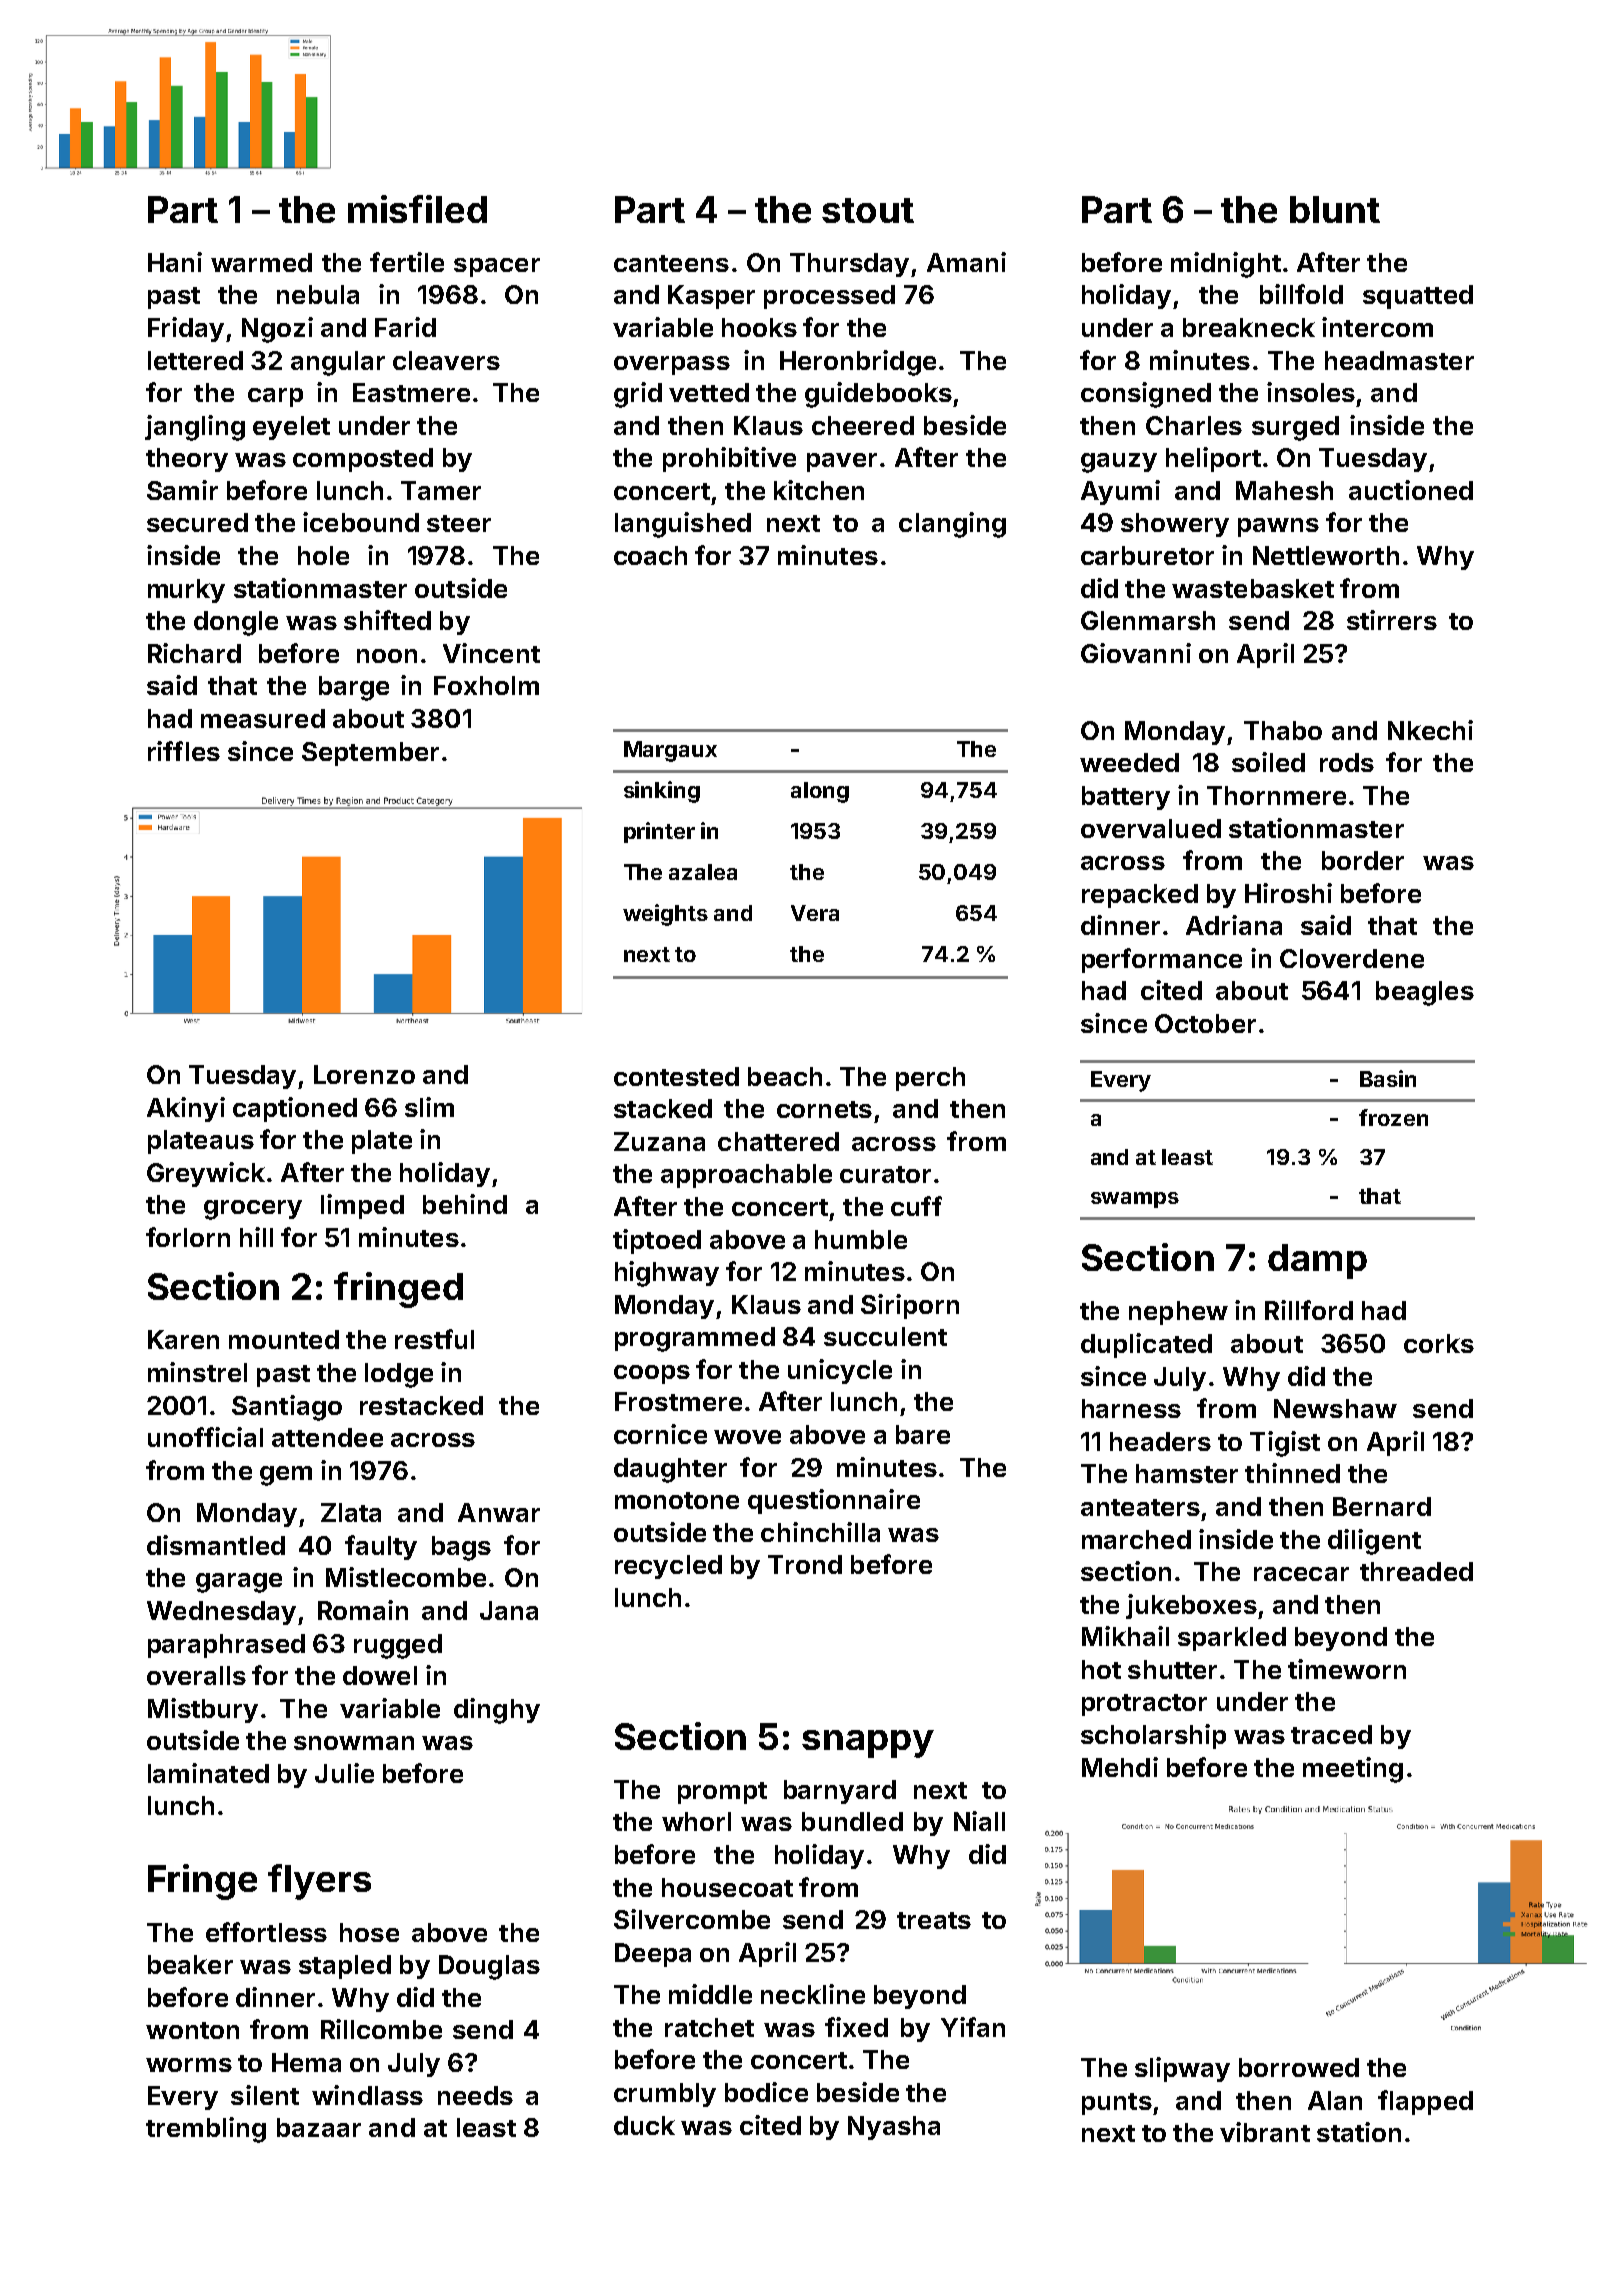 The image size is (1620, 2292). I want to click on Basin, so click(1388, 1078).
